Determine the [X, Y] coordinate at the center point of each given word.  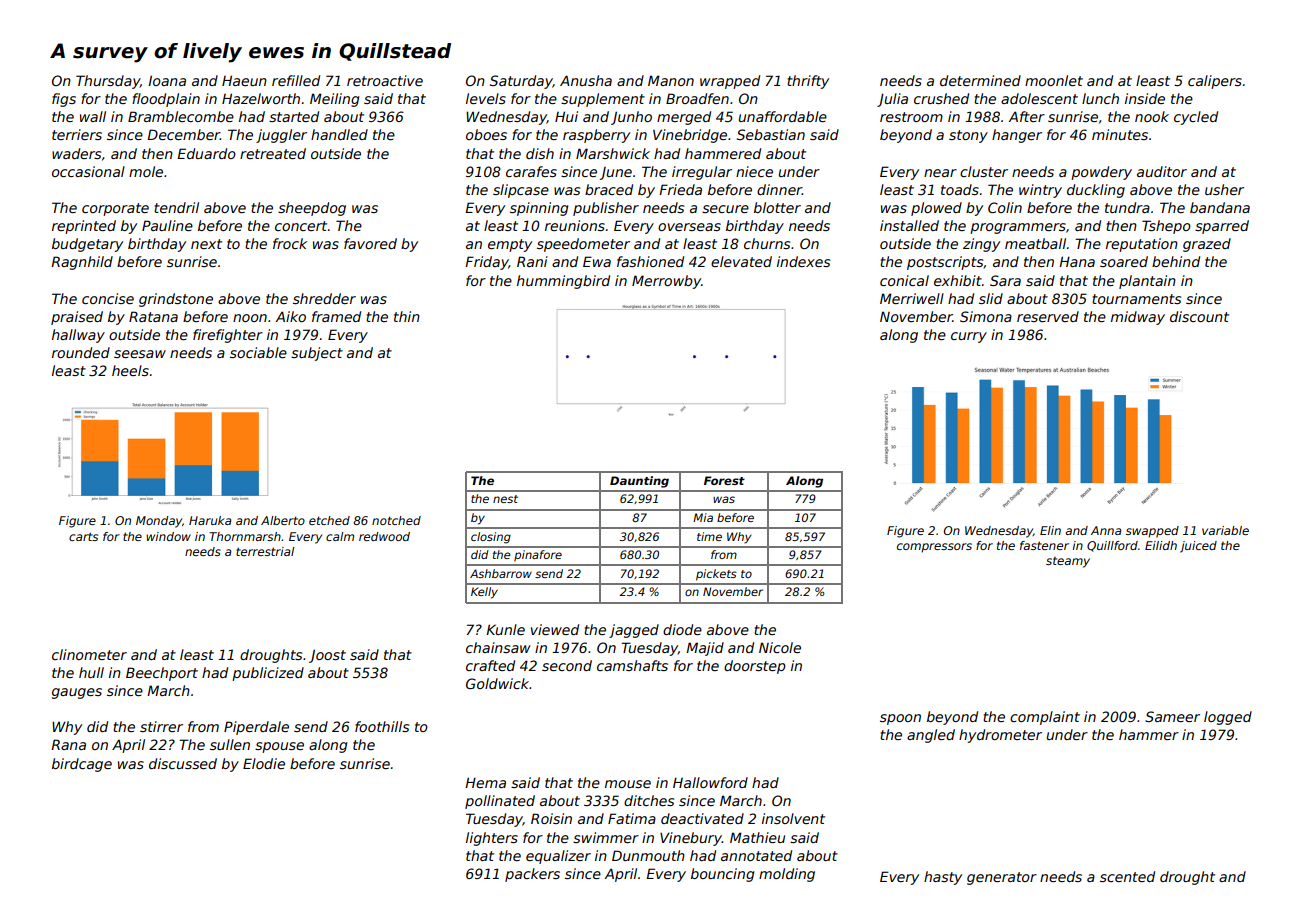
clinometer [89, 654]
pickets [716, 575]
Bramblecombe [181, 116]
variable [1225, 530]
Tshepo [1166, 227]
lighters [492, 839]
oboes [486, 134]
